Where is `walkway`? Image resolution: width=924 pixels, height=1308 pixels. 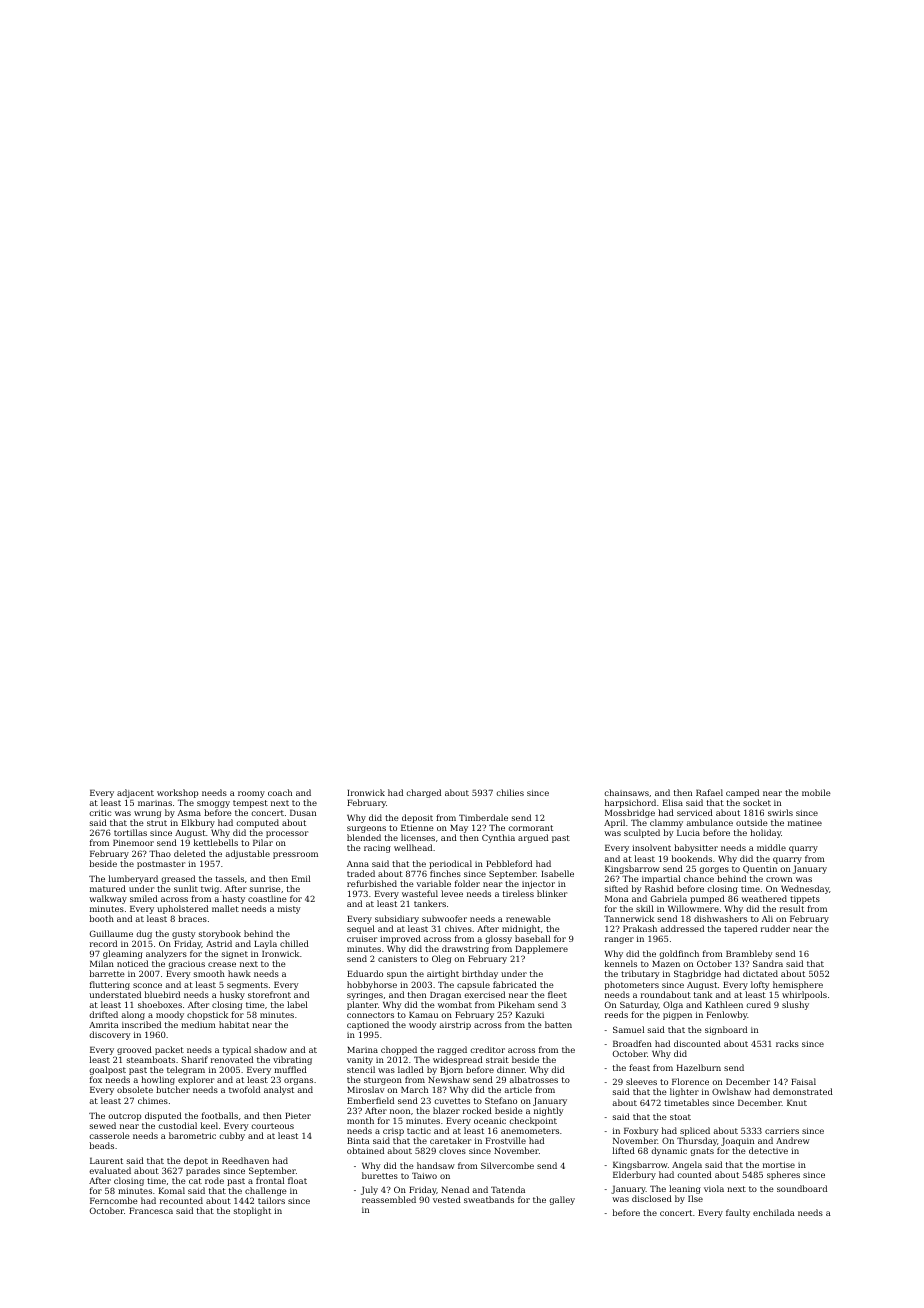 walkway is located at coordinates (108, 899).
